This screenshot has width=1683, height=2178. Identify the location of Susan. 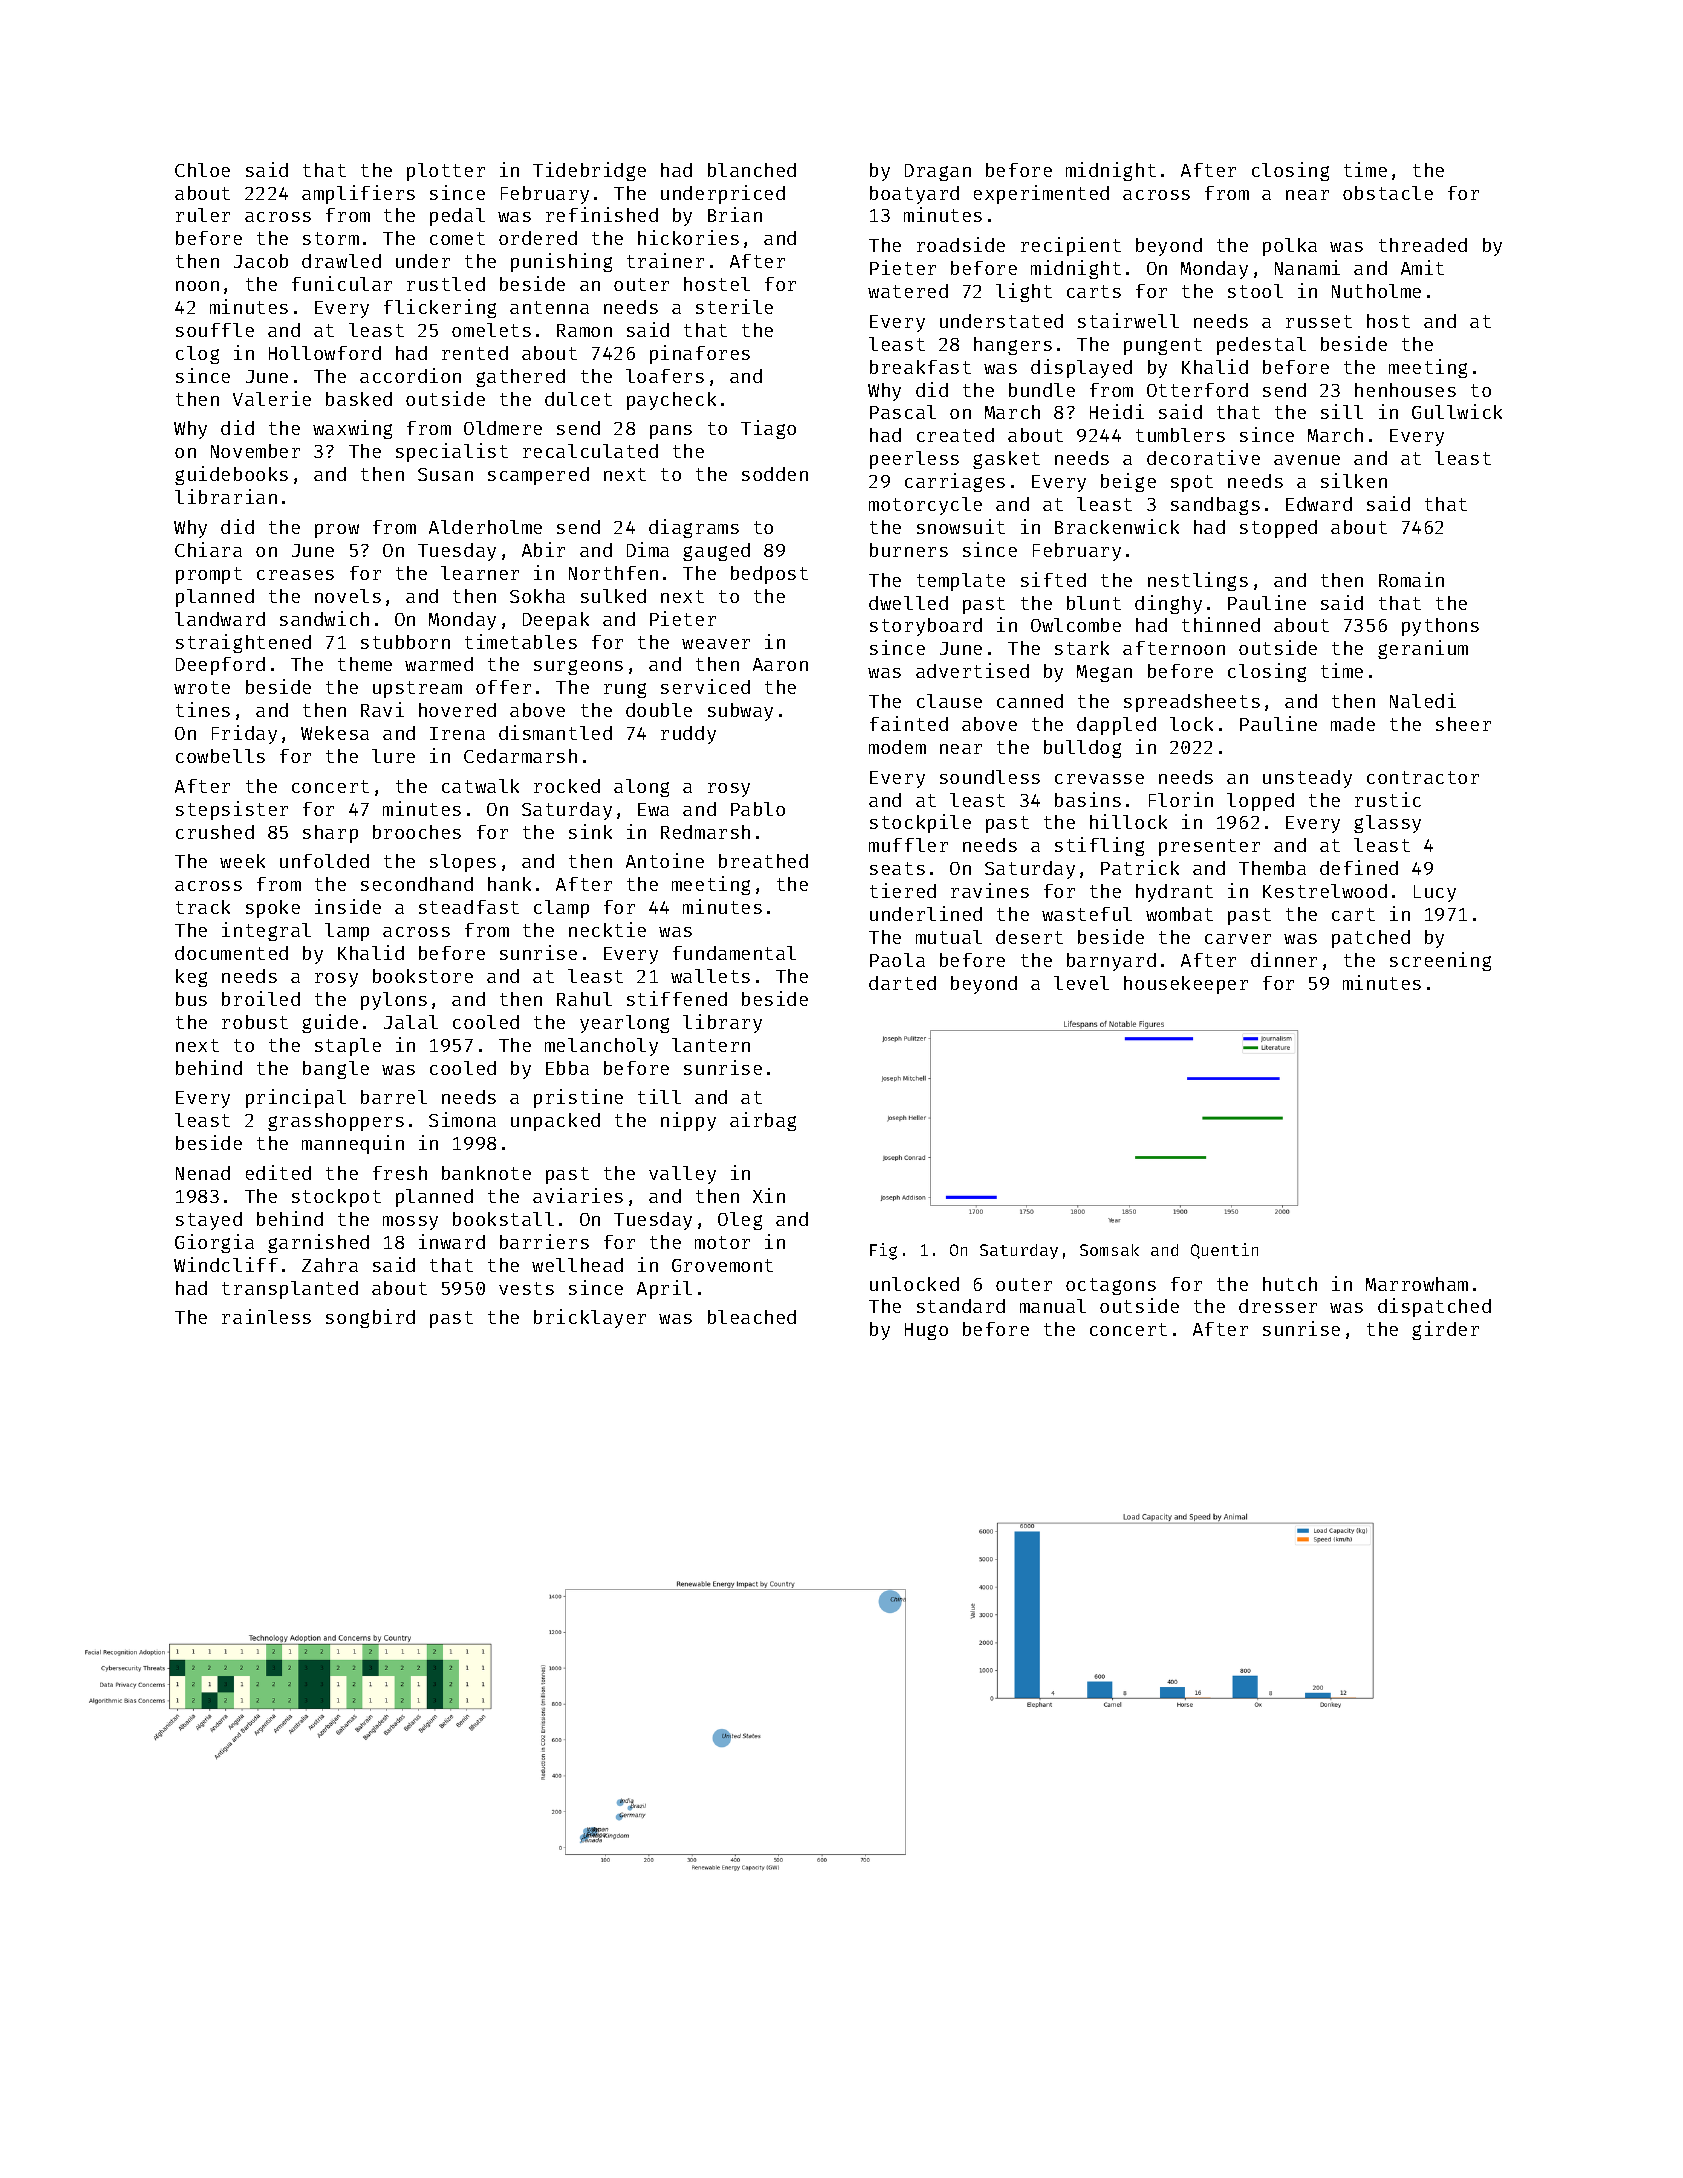
(445, 474).
